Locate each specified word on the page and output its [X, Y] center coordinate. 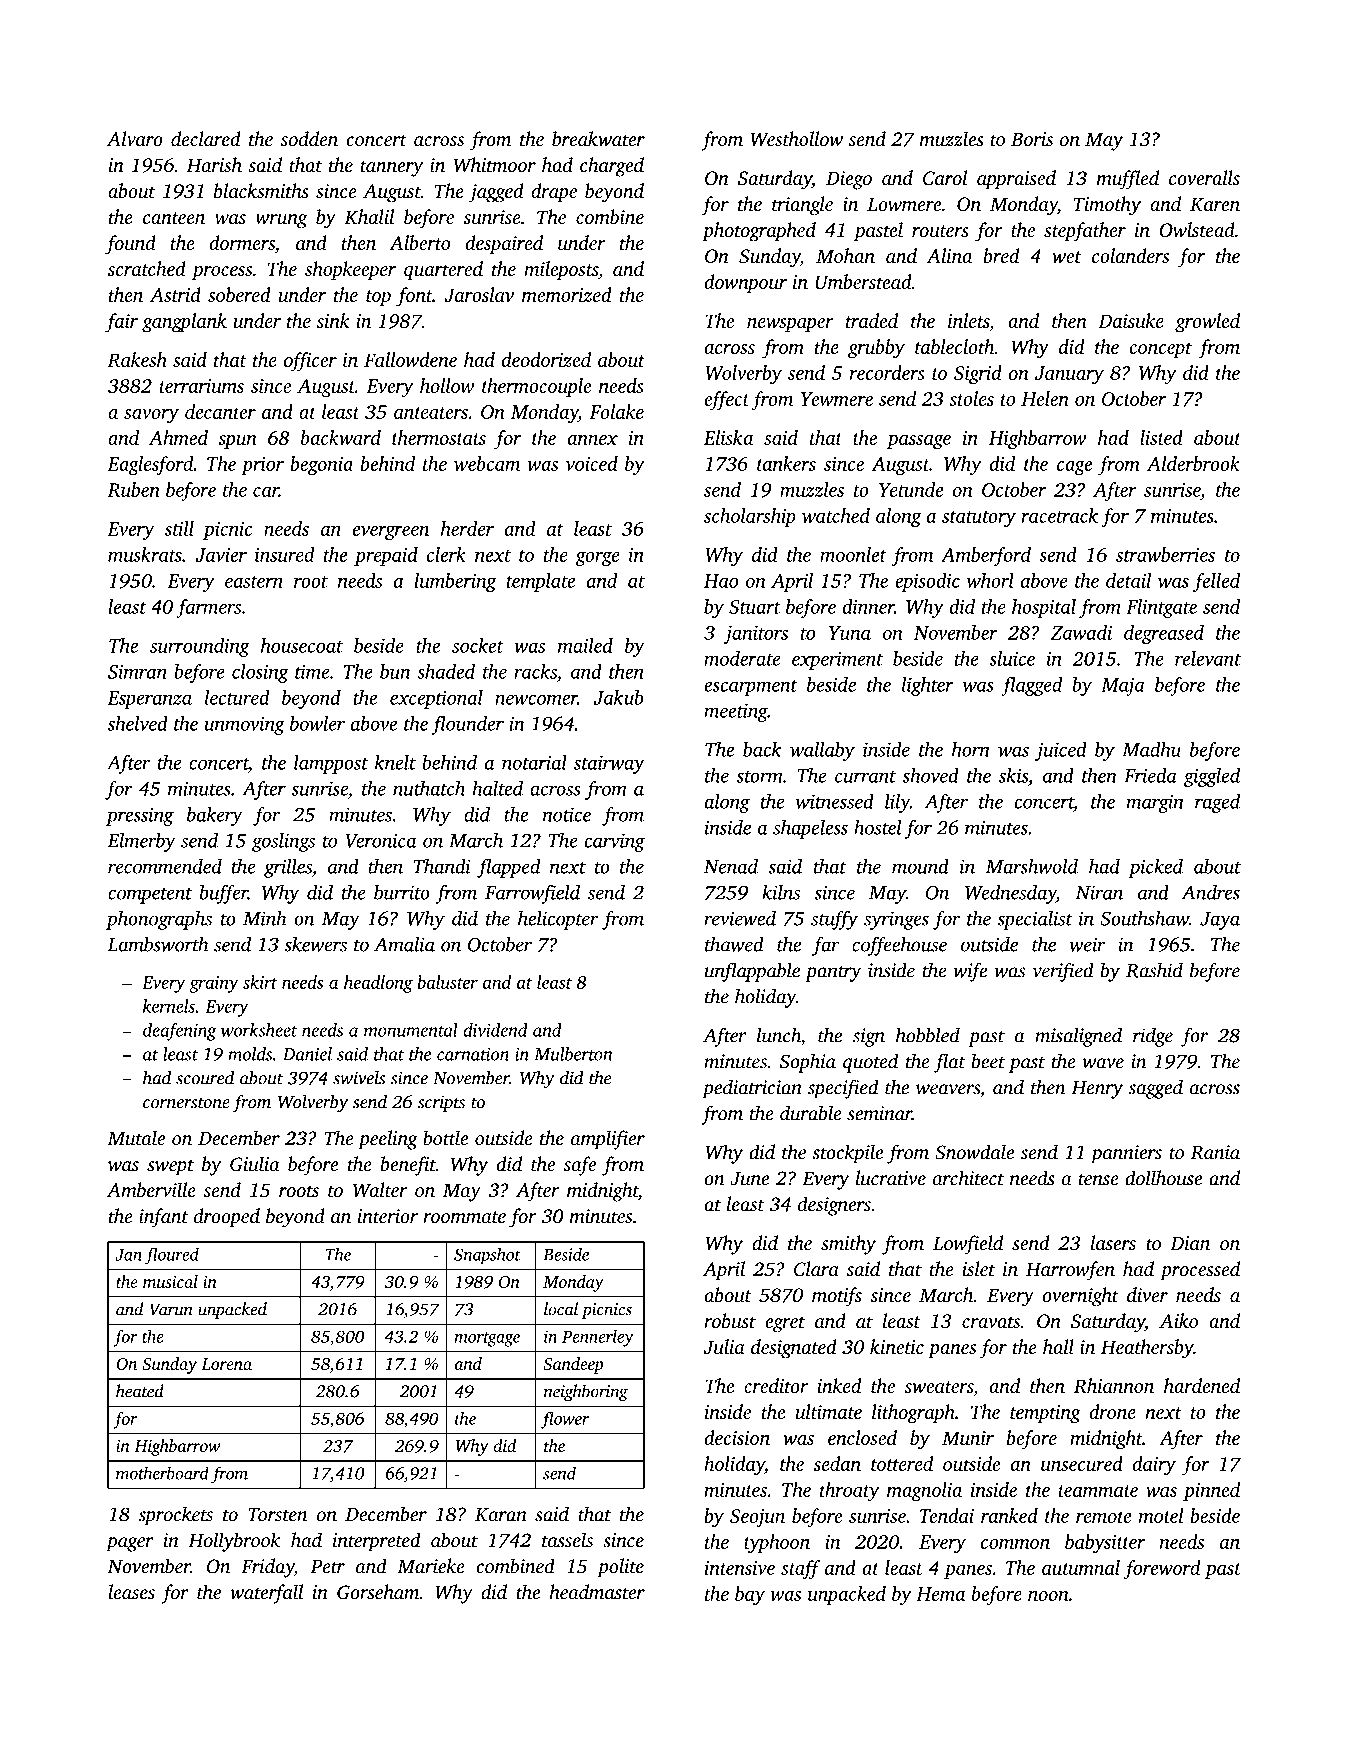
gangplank [184, 323]
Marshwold [1032, 866]
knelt [395, 762]
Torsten [278, 1515]
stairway [609, 764]
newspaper [790, 325]
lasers [1113, 1243]
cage [1074, 468]
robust [730, 1320]
